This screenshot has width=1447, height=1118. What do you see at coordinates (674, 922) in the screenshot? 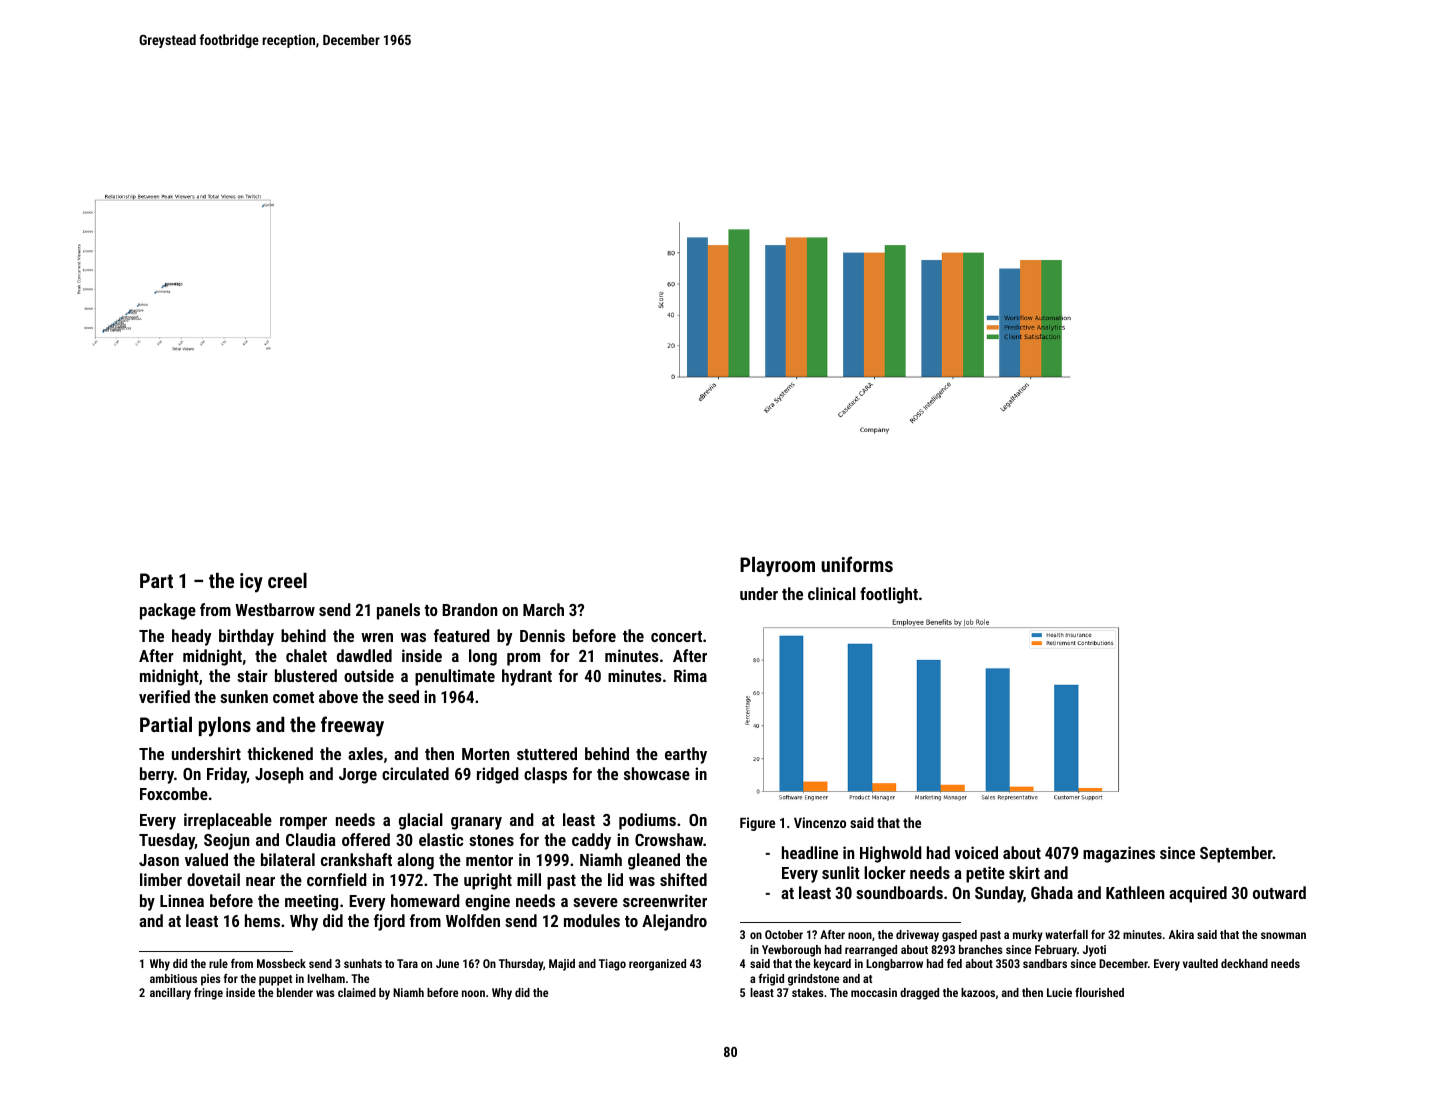
I see `Alejandro` at bounding box center [674, 922].
